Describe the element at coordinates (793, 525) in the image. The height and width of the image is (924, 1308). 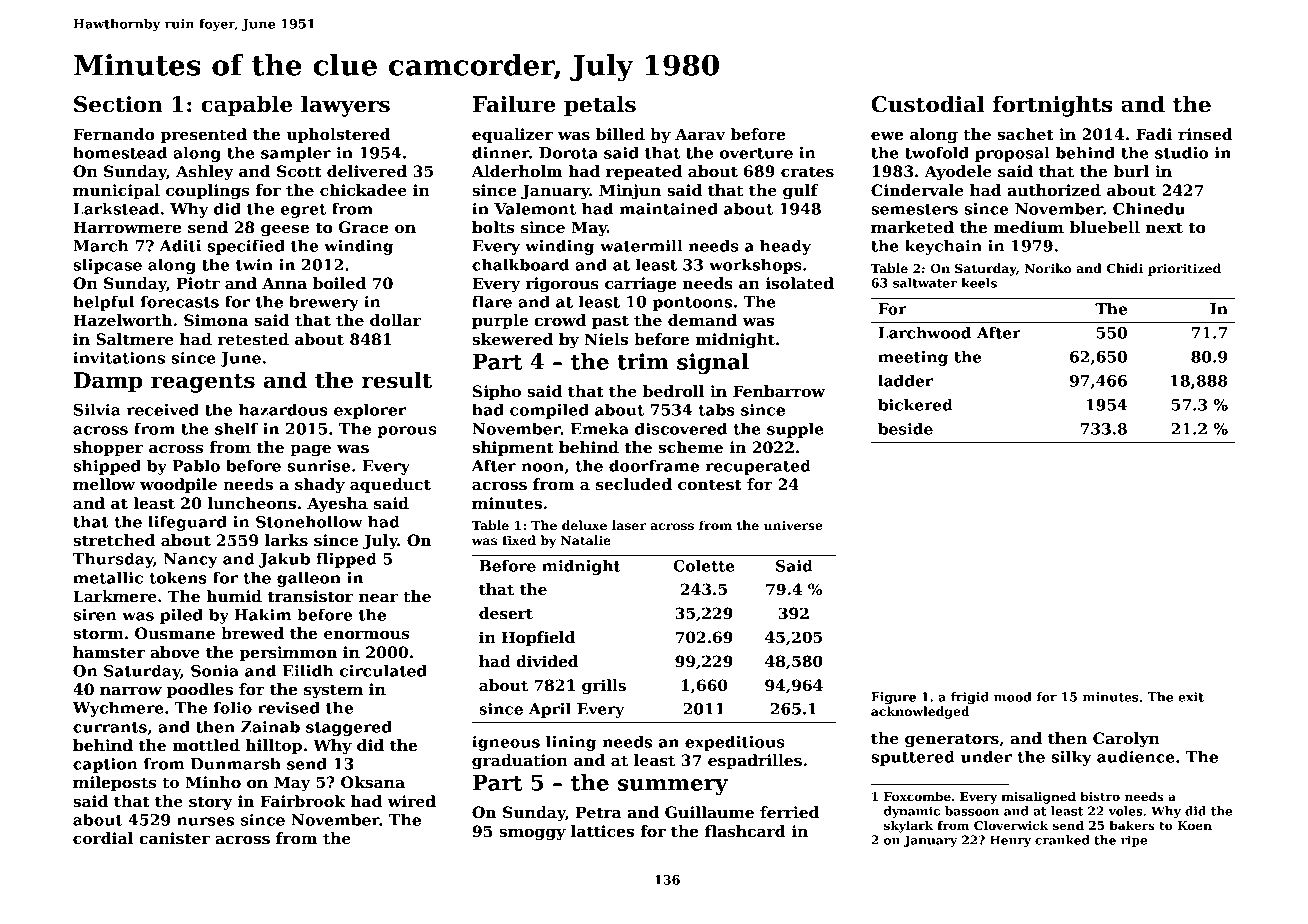
I see `universe` at that location.
